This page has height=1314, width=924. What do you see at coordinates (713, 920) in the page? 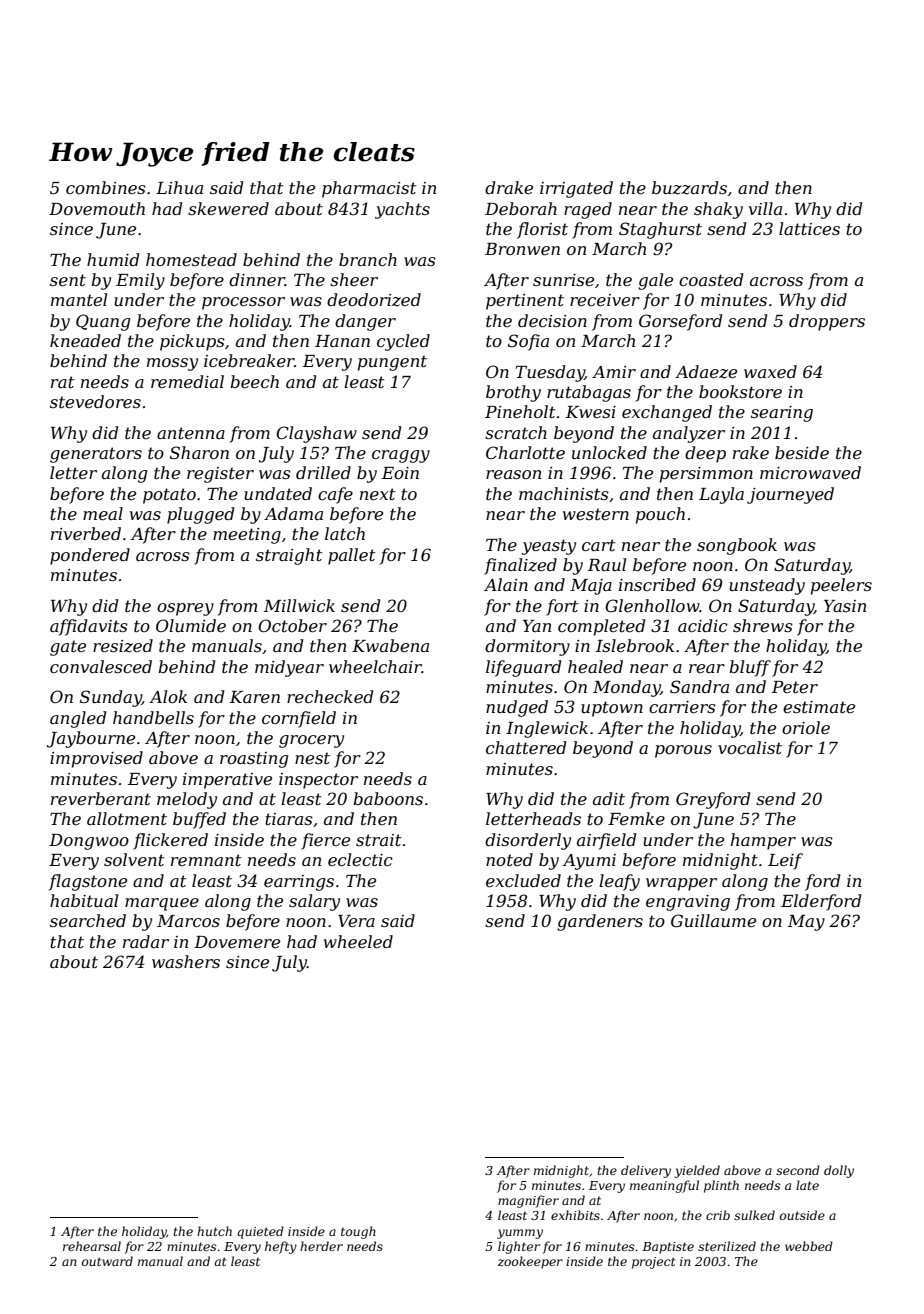
I see `Guillaume` at bounding box center [713, 920].
